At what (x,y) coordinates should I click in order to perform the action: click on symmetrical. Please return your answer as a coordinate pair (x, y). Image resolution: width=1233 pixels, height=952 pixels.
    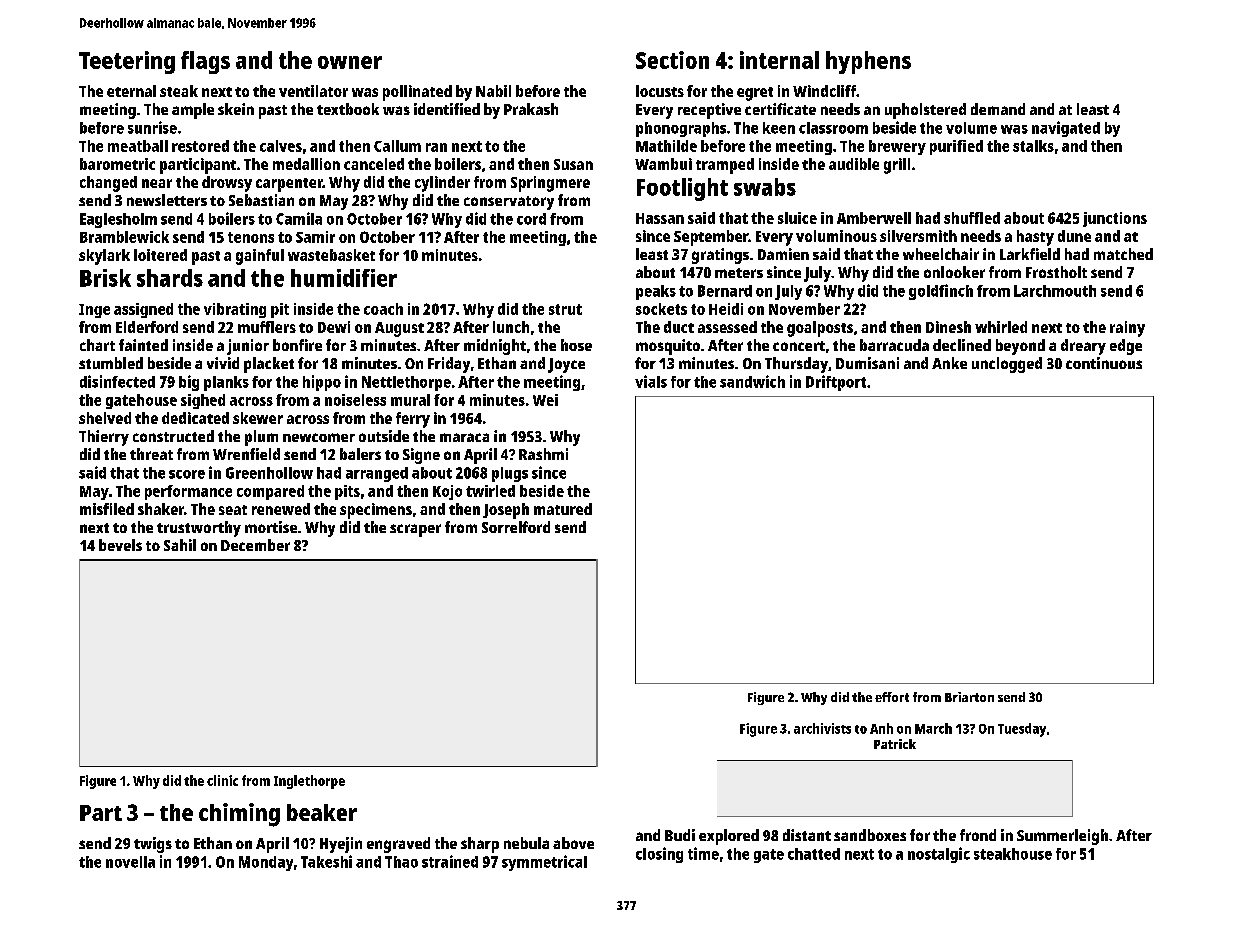
    Looking at the image, I should click on (544, 863).
